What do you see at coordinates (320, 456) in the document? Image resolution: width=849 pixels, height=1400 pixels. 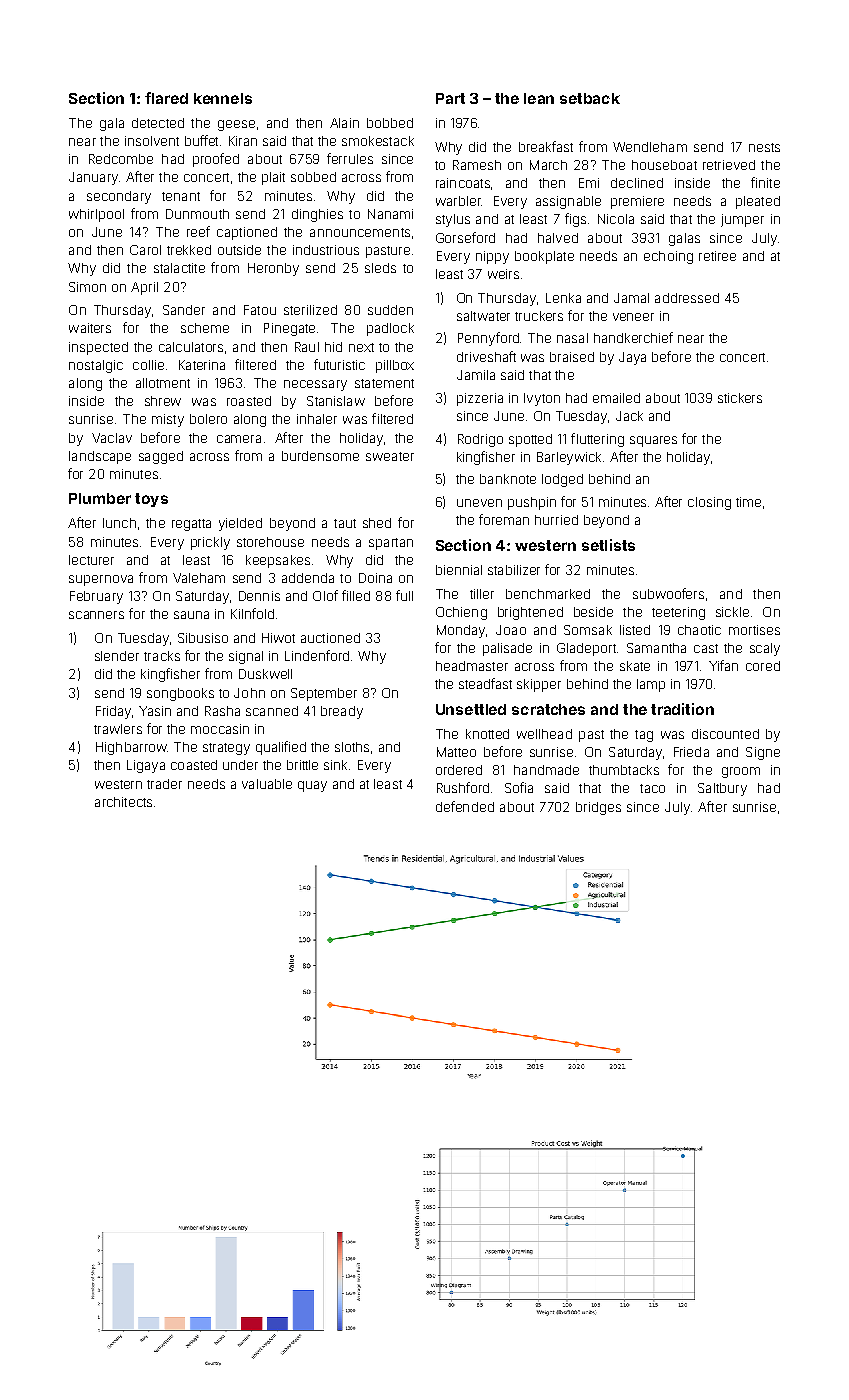 I see `burdensome` at bounding box center [320, 456].
